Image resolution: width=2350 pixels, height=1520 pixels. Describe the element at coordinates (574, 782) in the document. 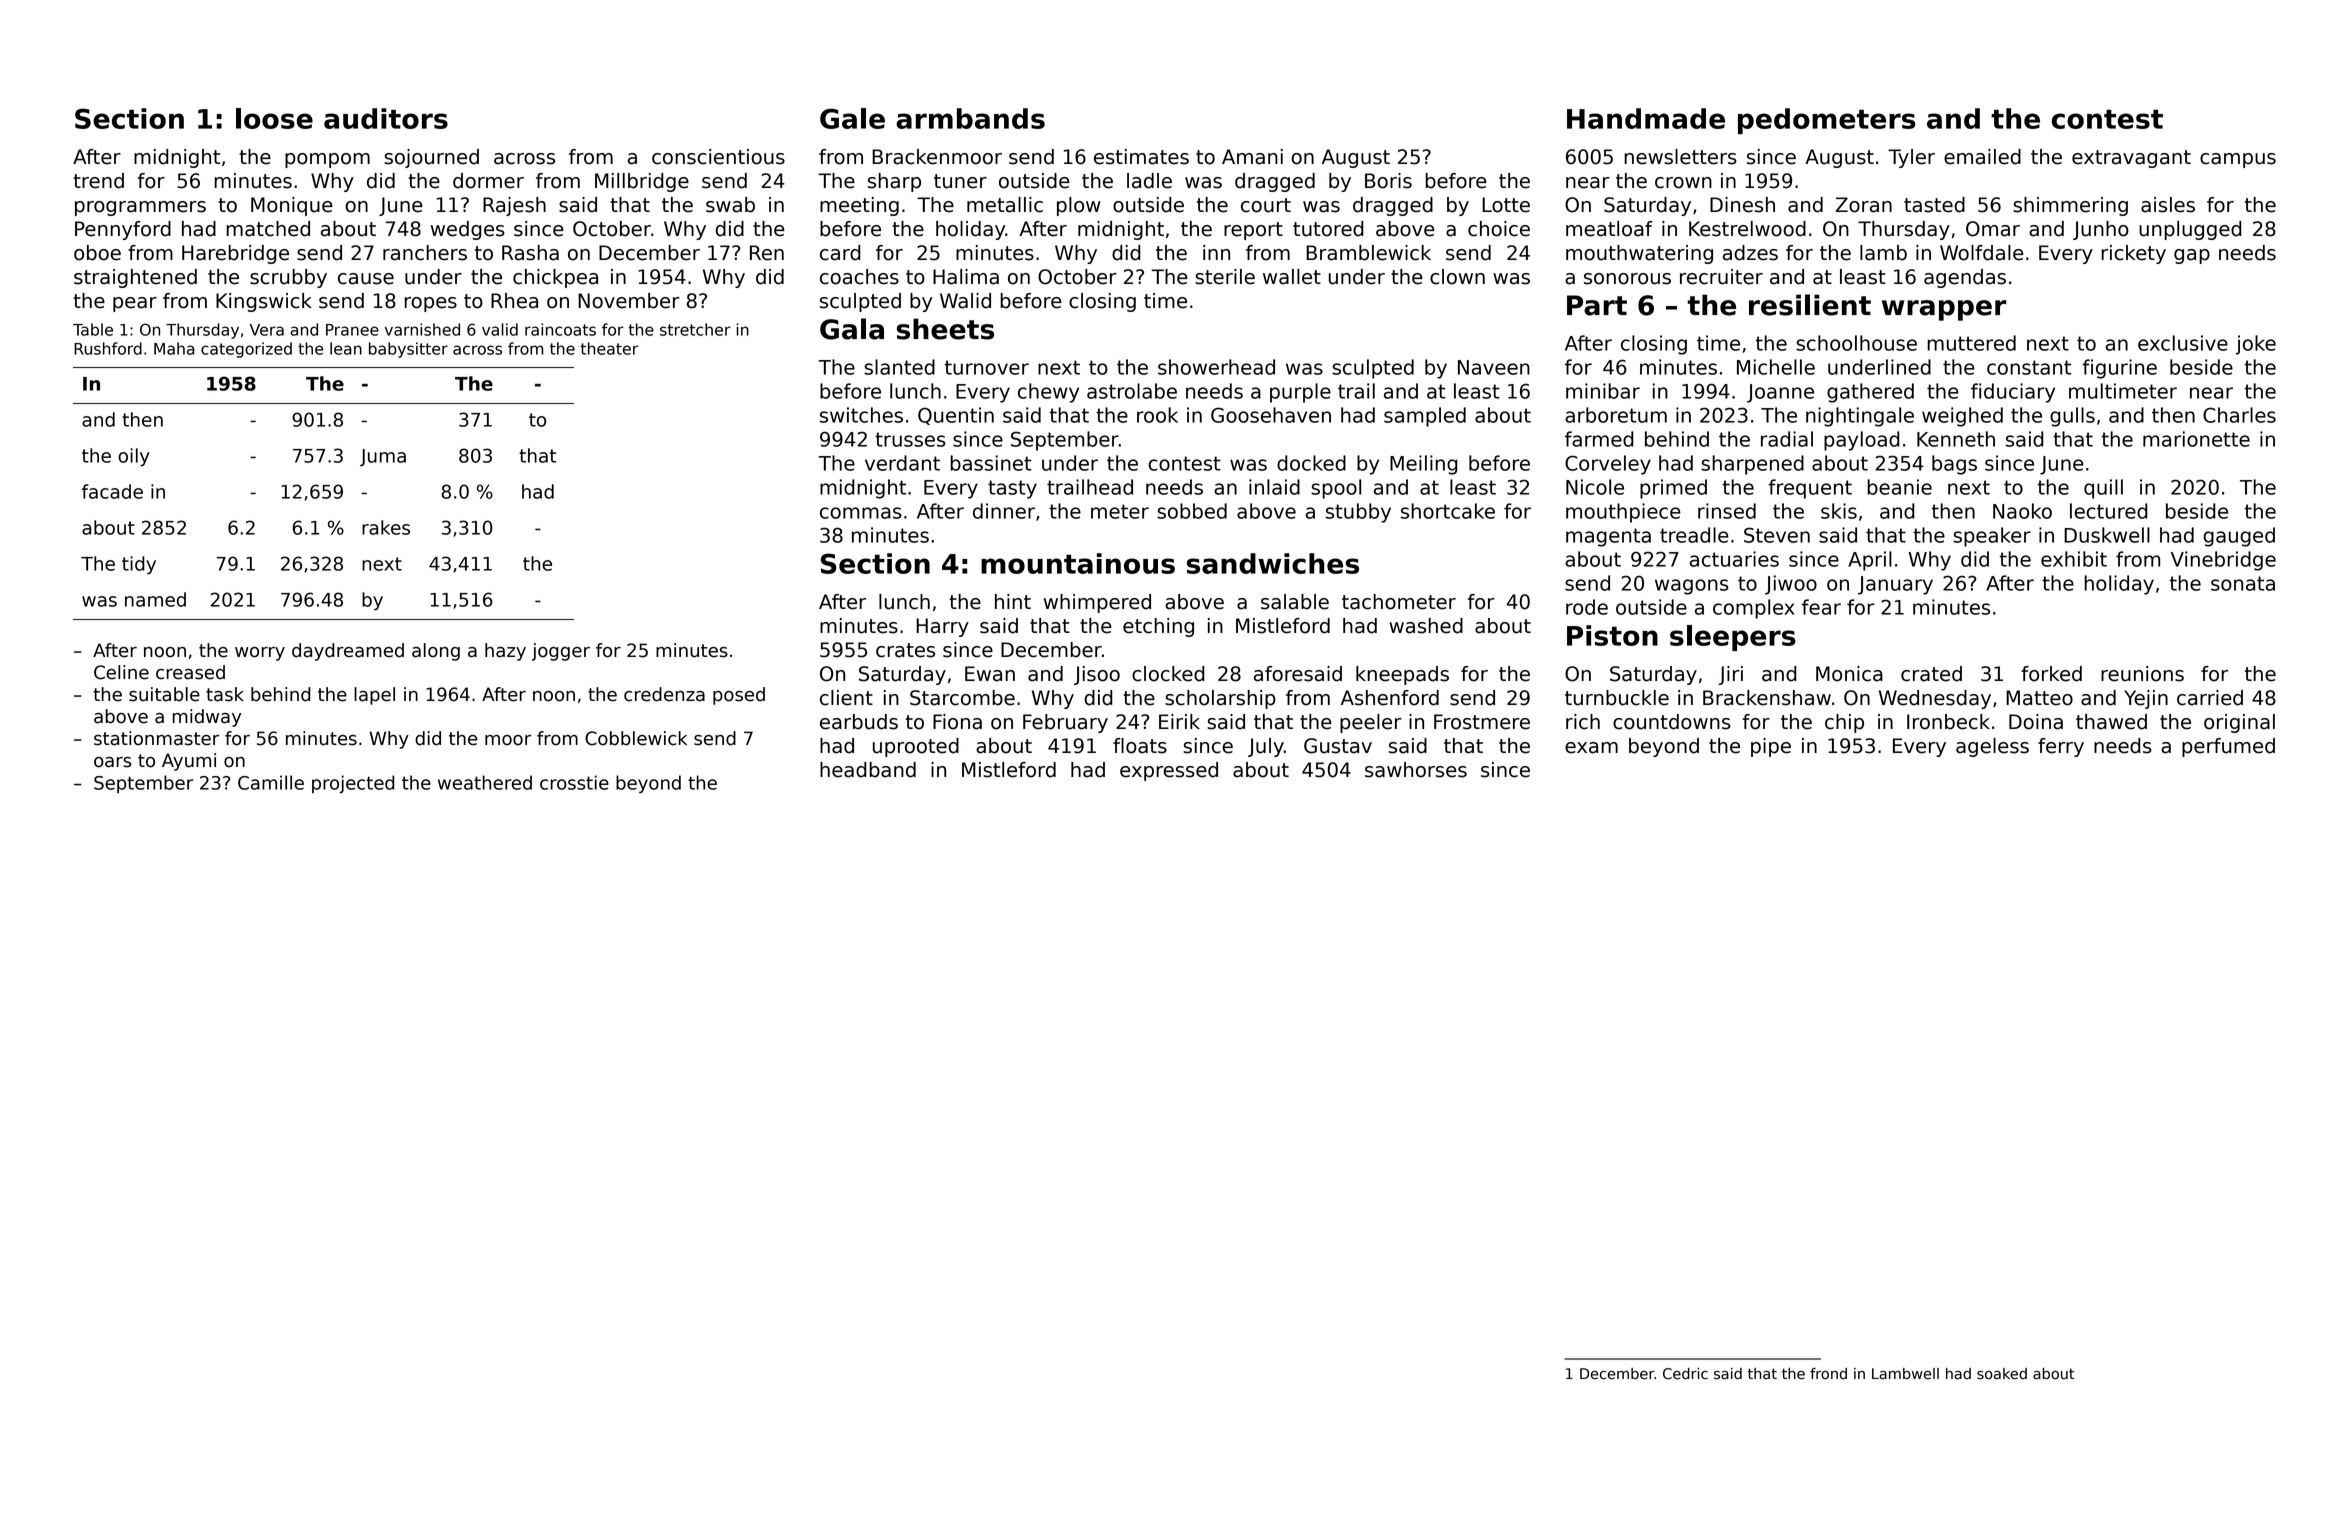

I see `crosstie` at that location.
